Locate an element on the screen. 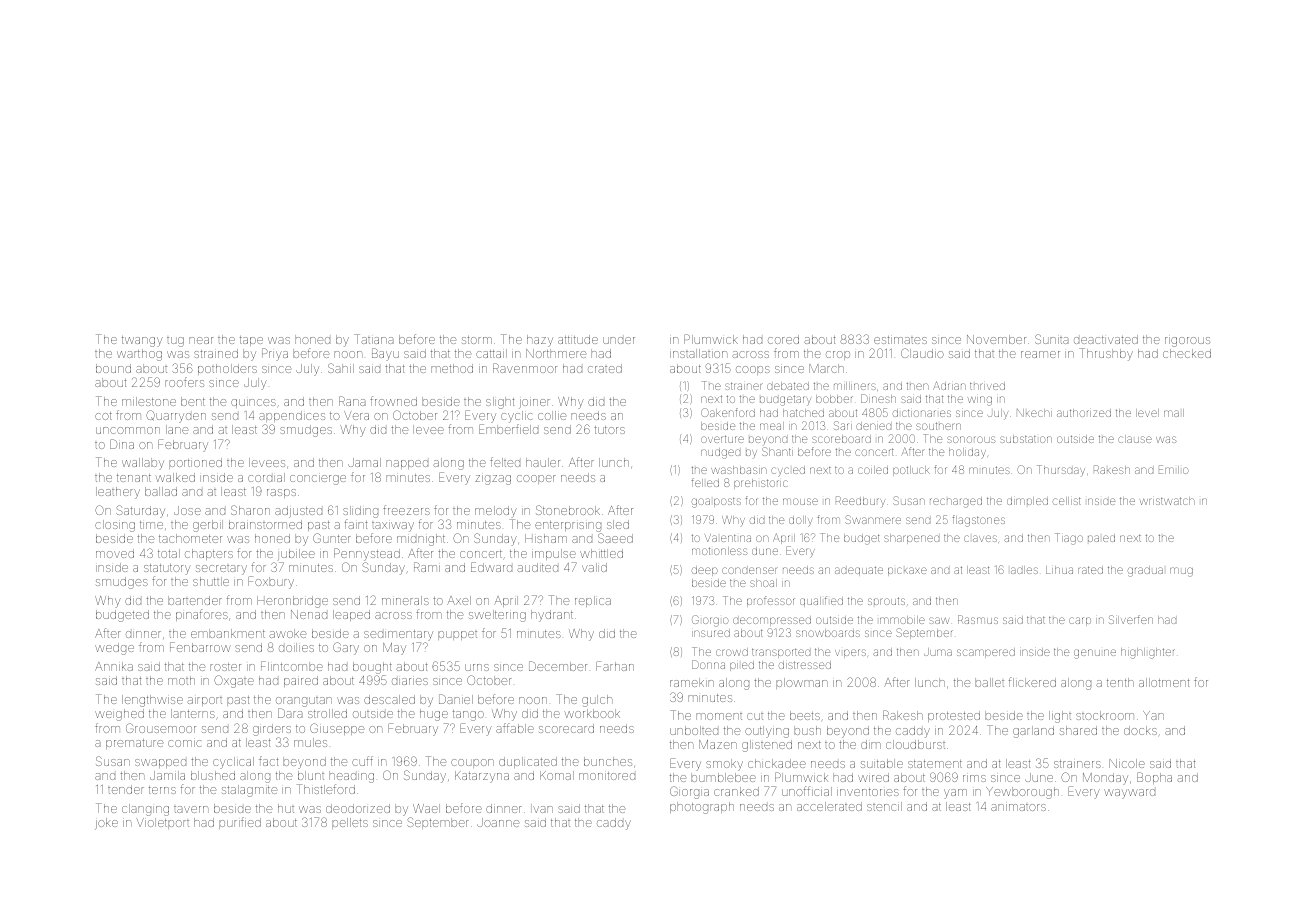 This screenshot has width=1308, height=924. airport is located at coordinates (204, 701).
